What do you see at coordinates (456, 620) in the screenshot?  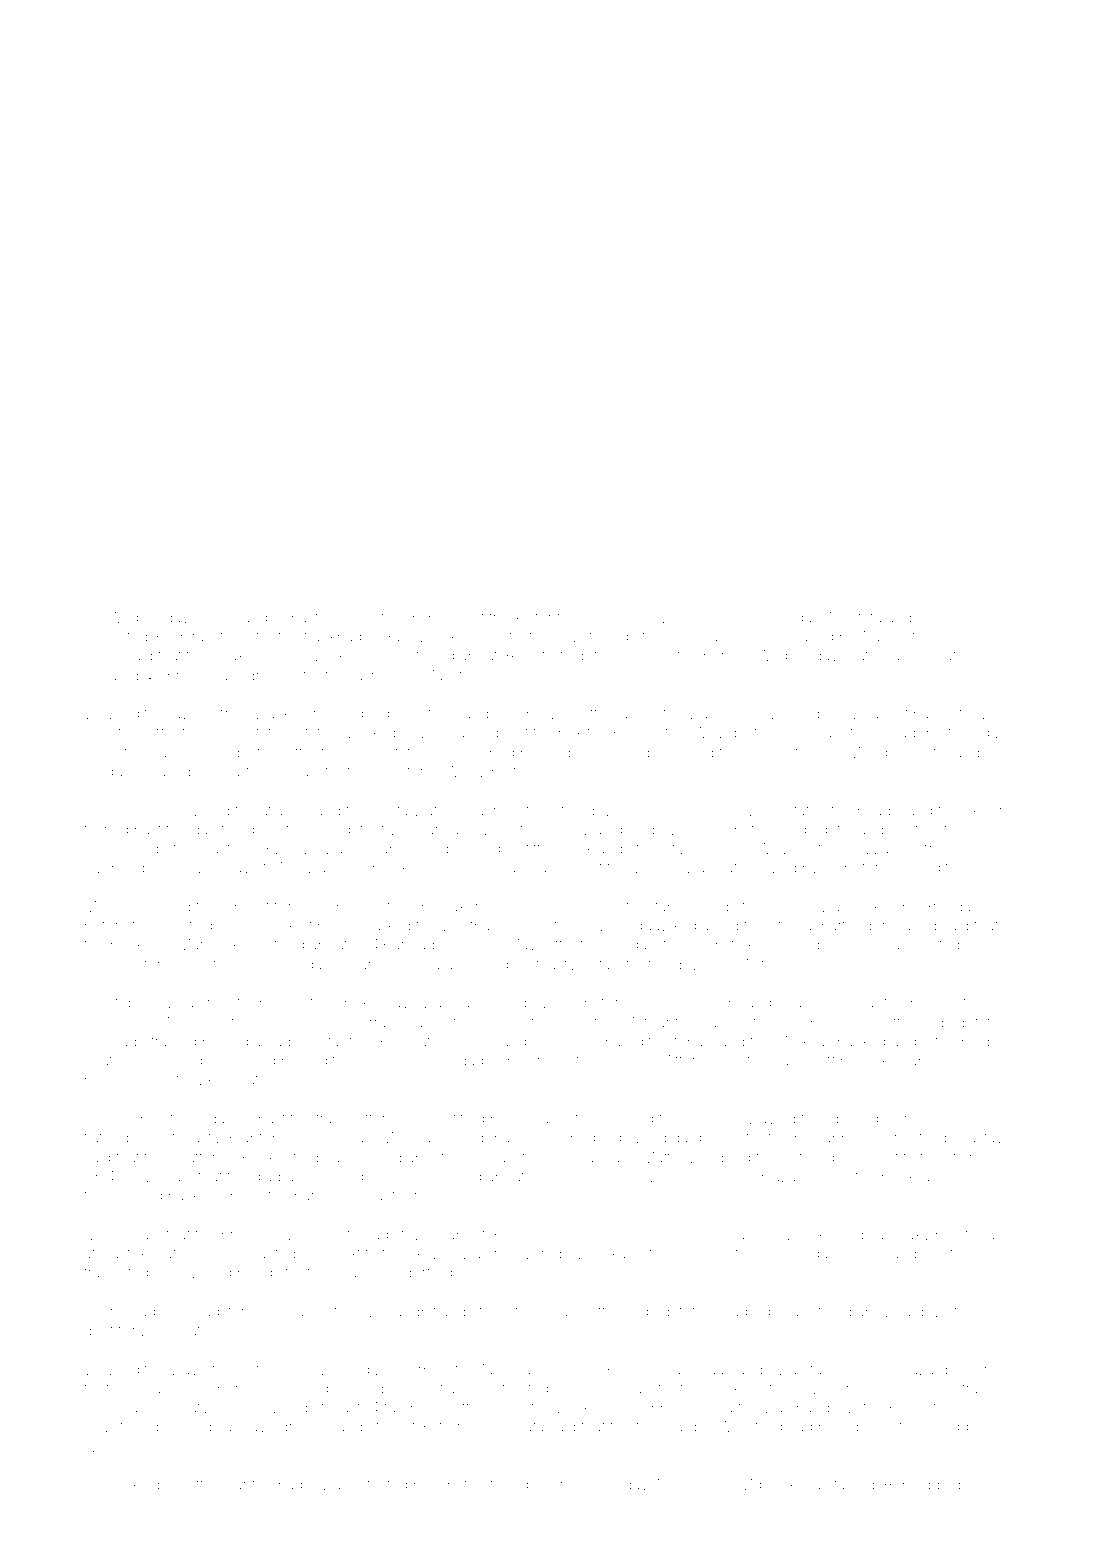 I see `pungent` at bounding box center [456, 620].
